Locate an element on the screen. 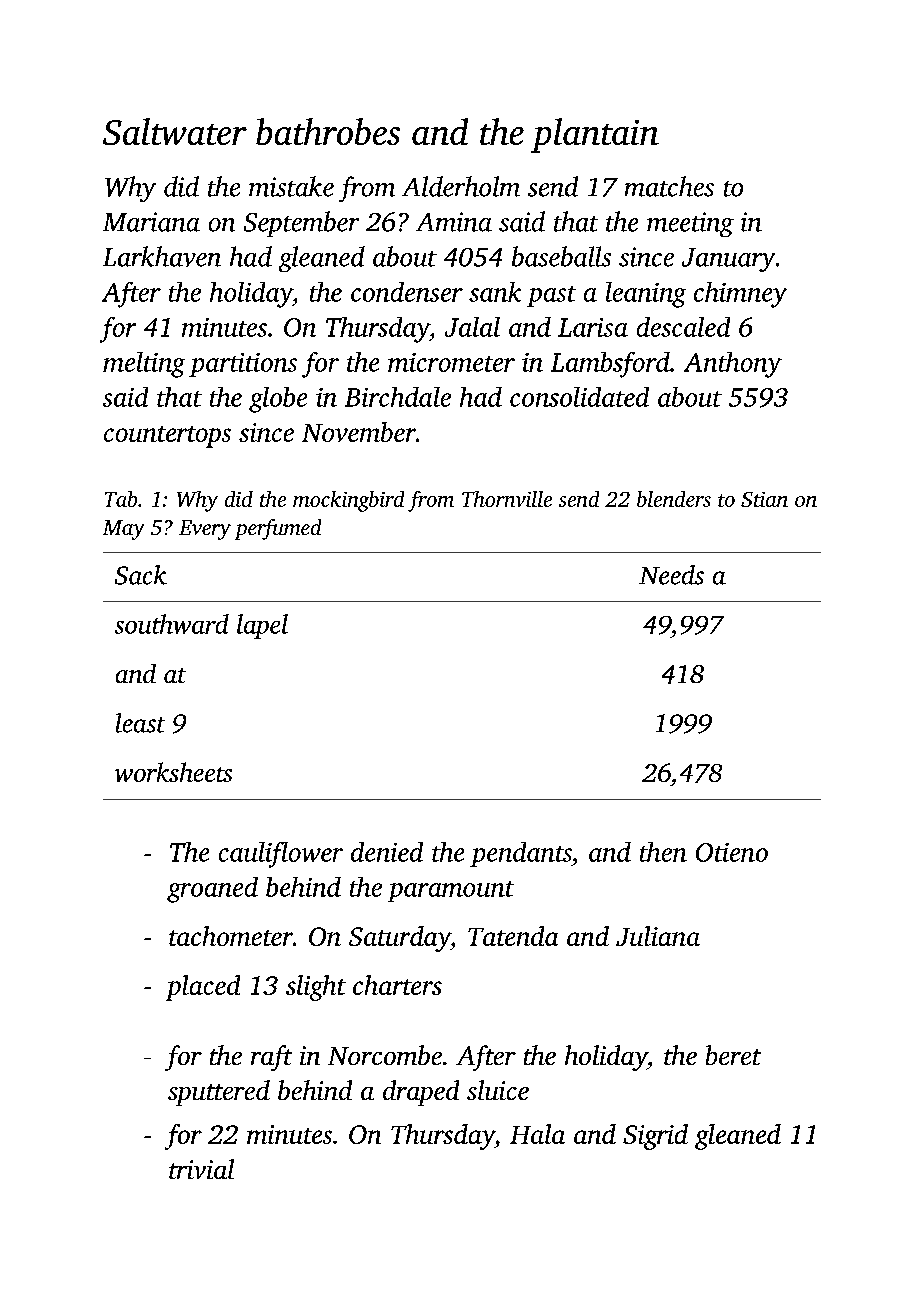 The height and width of the screenshot is (1311, 924). paramount is located at coordinates (451, 891).
